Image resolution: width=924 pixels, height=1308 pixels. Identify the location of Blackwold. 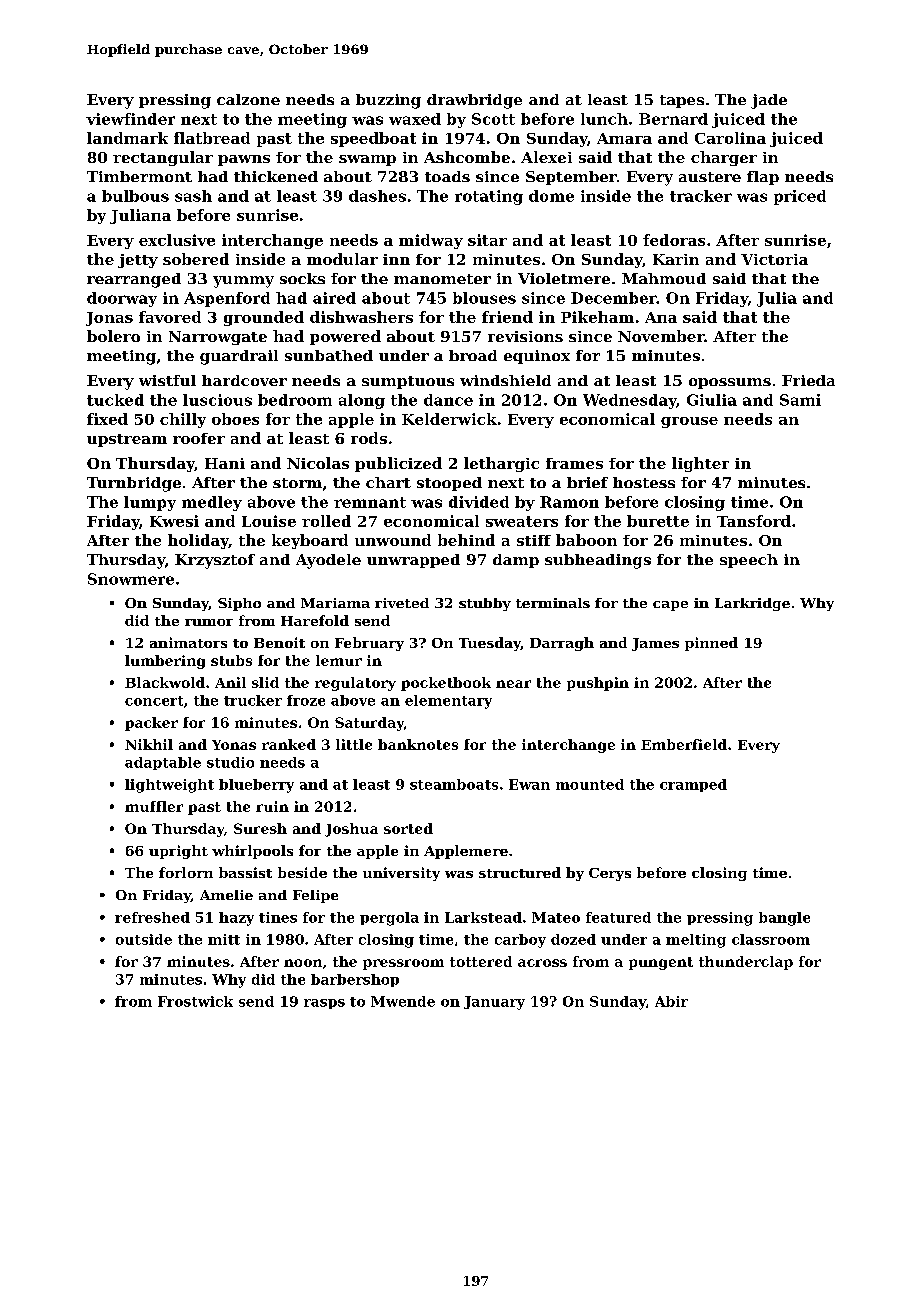
(165, 682).
